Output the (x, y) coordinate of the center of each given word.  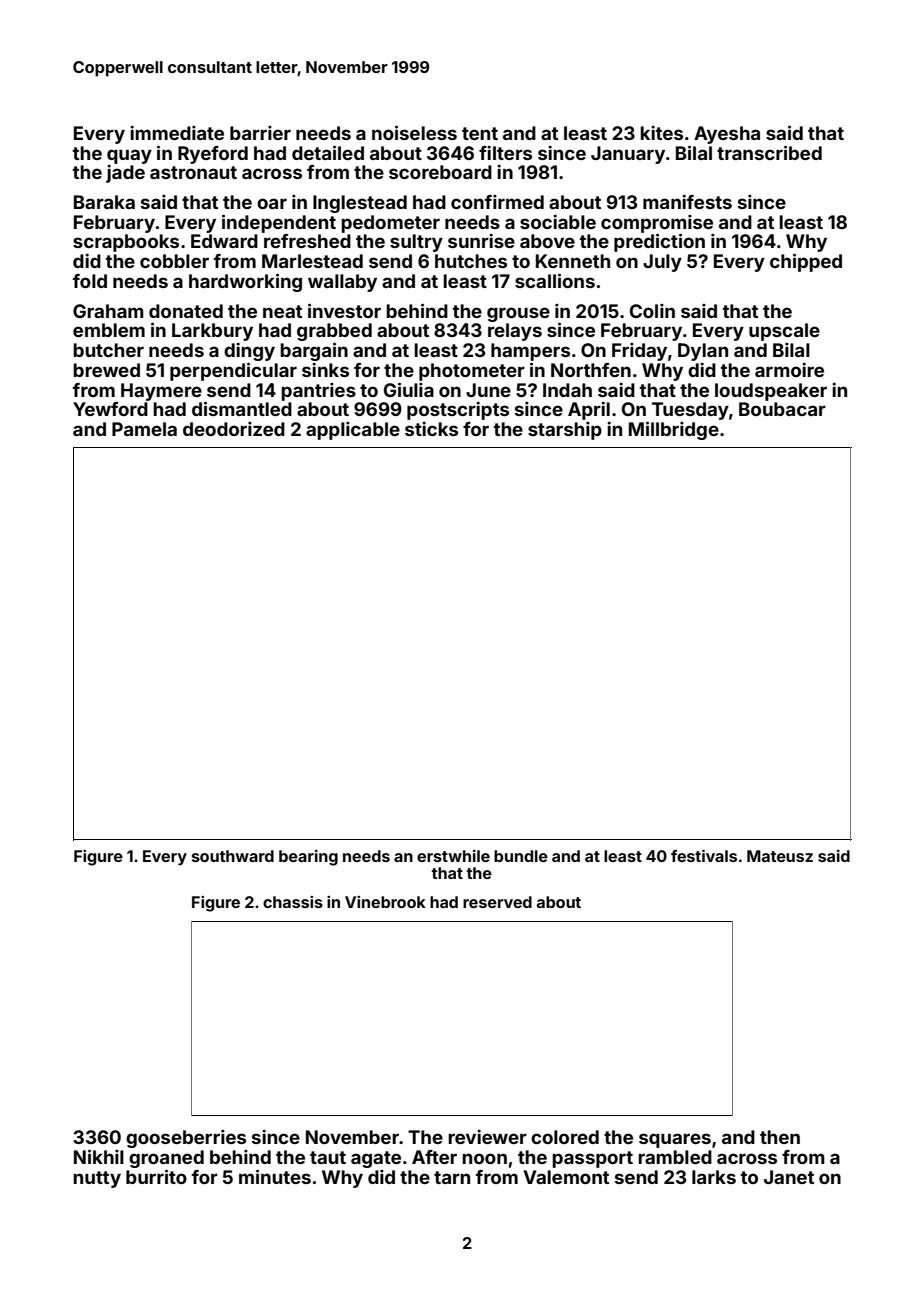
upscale (784, 332)
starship (565, 431)
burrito (156, 1176)
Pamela (144, 429)
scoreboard (440, 172)
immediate (177, 133)
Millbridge (674, 430)
